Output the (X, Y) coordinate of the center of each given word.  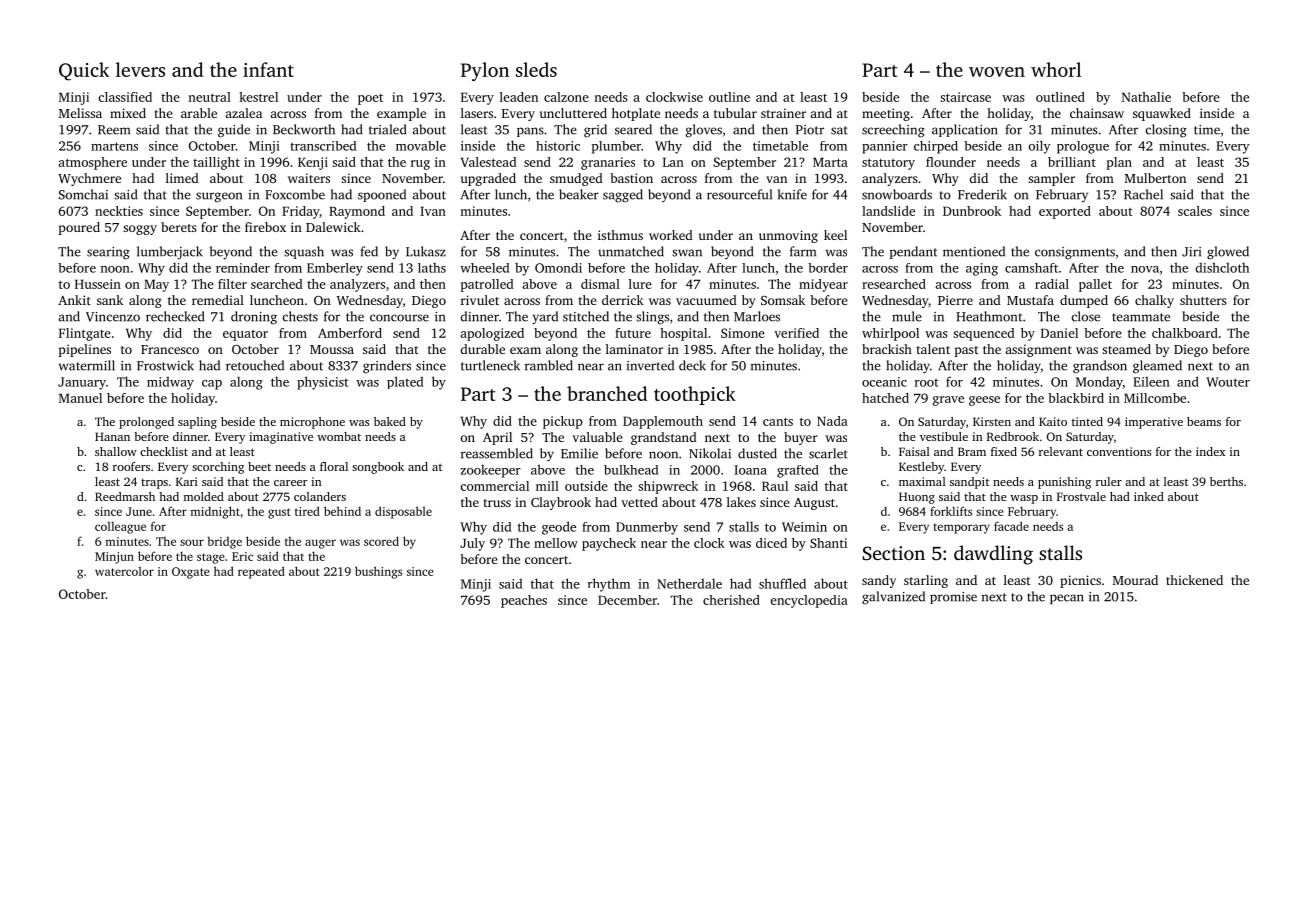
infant (268, 69)
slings (652, 318)
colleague (120, 528)
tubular (735, 113)
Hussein (98, 284)
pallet (1095, 285)
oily (1039, 147)
